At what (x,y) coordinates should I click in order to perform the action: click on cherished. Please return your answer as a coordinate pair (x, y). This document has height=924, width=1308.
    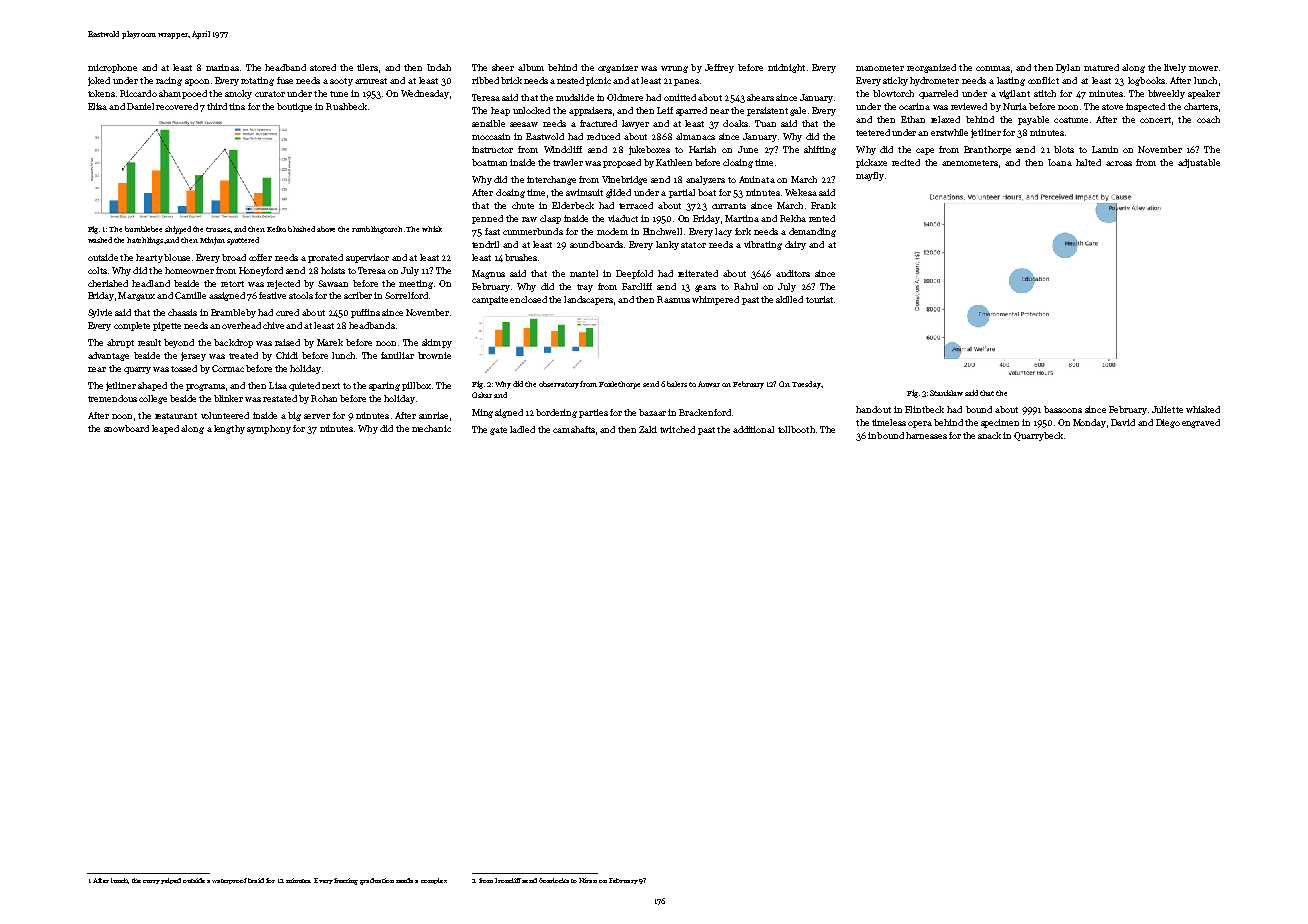
    Looking at the image, I should click on (108, 283).
